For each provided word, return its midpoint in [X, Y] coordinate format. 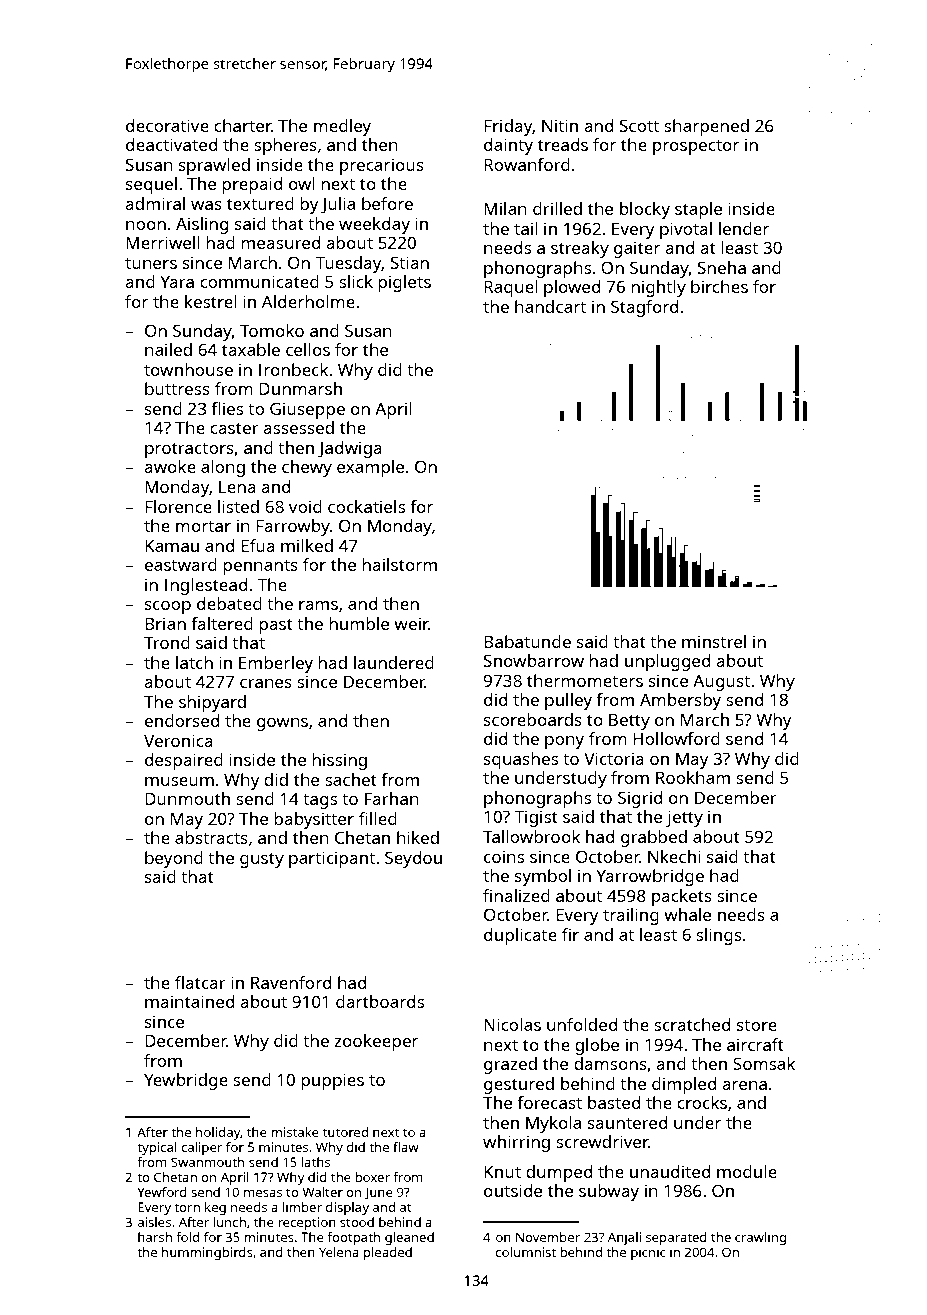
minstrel [714, 641]
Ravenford [291, 982]
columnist [526, 1252]
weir [411, 623]
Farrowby [293, 527]
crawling [760, 1238]
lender [744, 228]
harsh [155, 1237]
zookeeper [376, 1042]
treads [563, 144]
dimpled [684, 1085]
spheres [285, 146]
